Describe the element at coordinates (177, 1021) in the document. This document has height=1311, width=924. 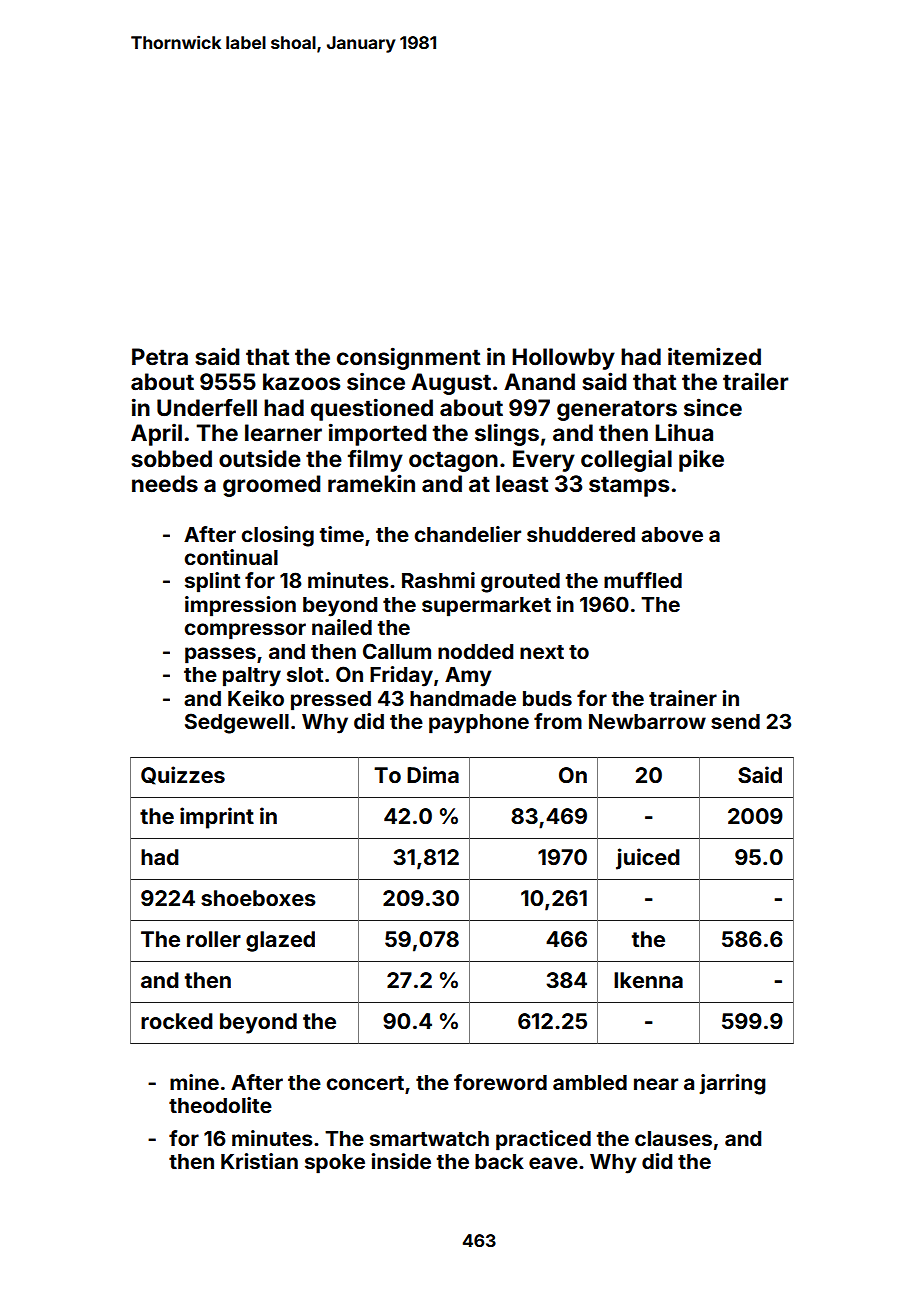
I see `rocked` at that location.
